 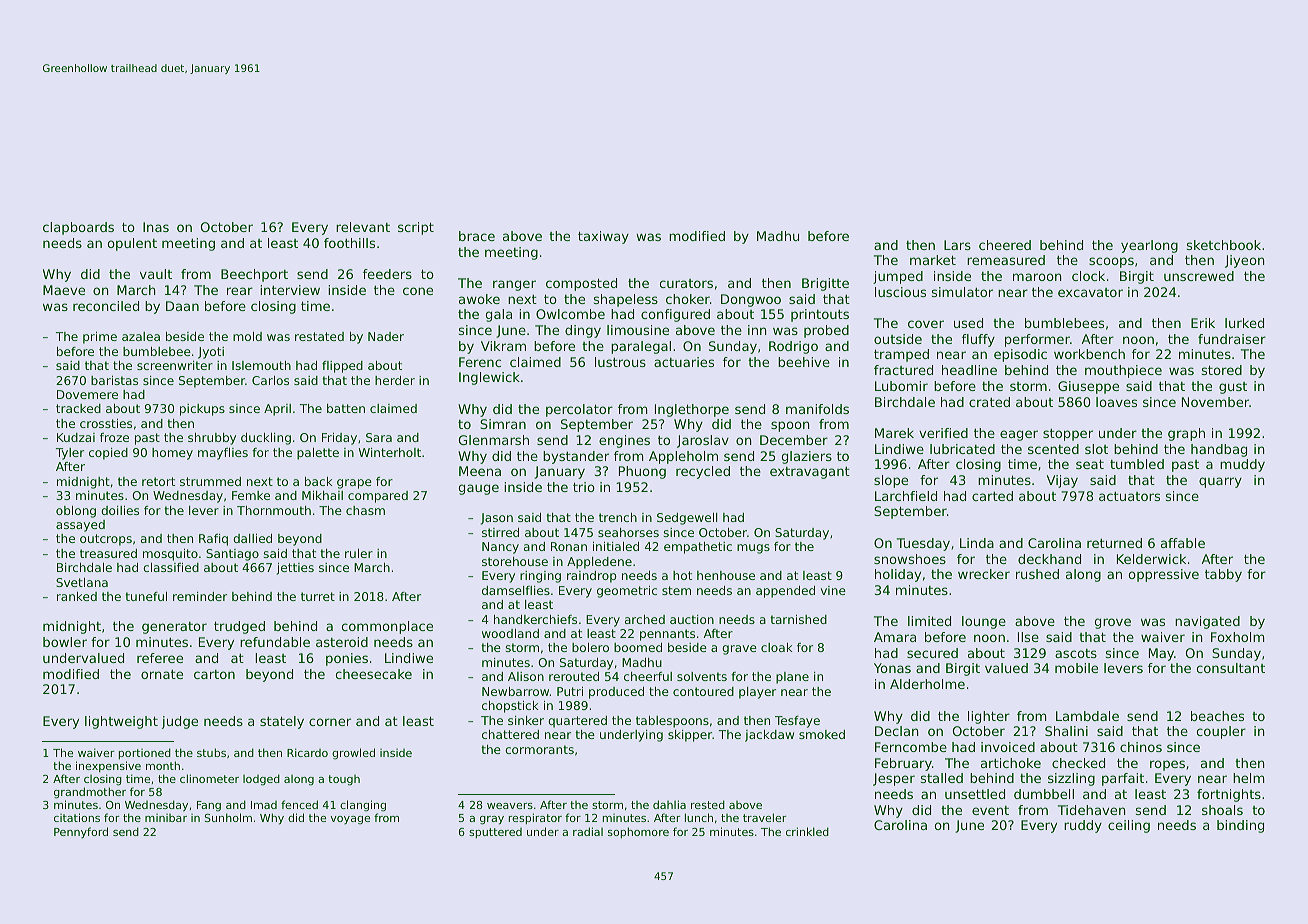 What do you see at coordinates (1076, 668) in the document?
I see `mobile` at bounding box center [1076, 668].
